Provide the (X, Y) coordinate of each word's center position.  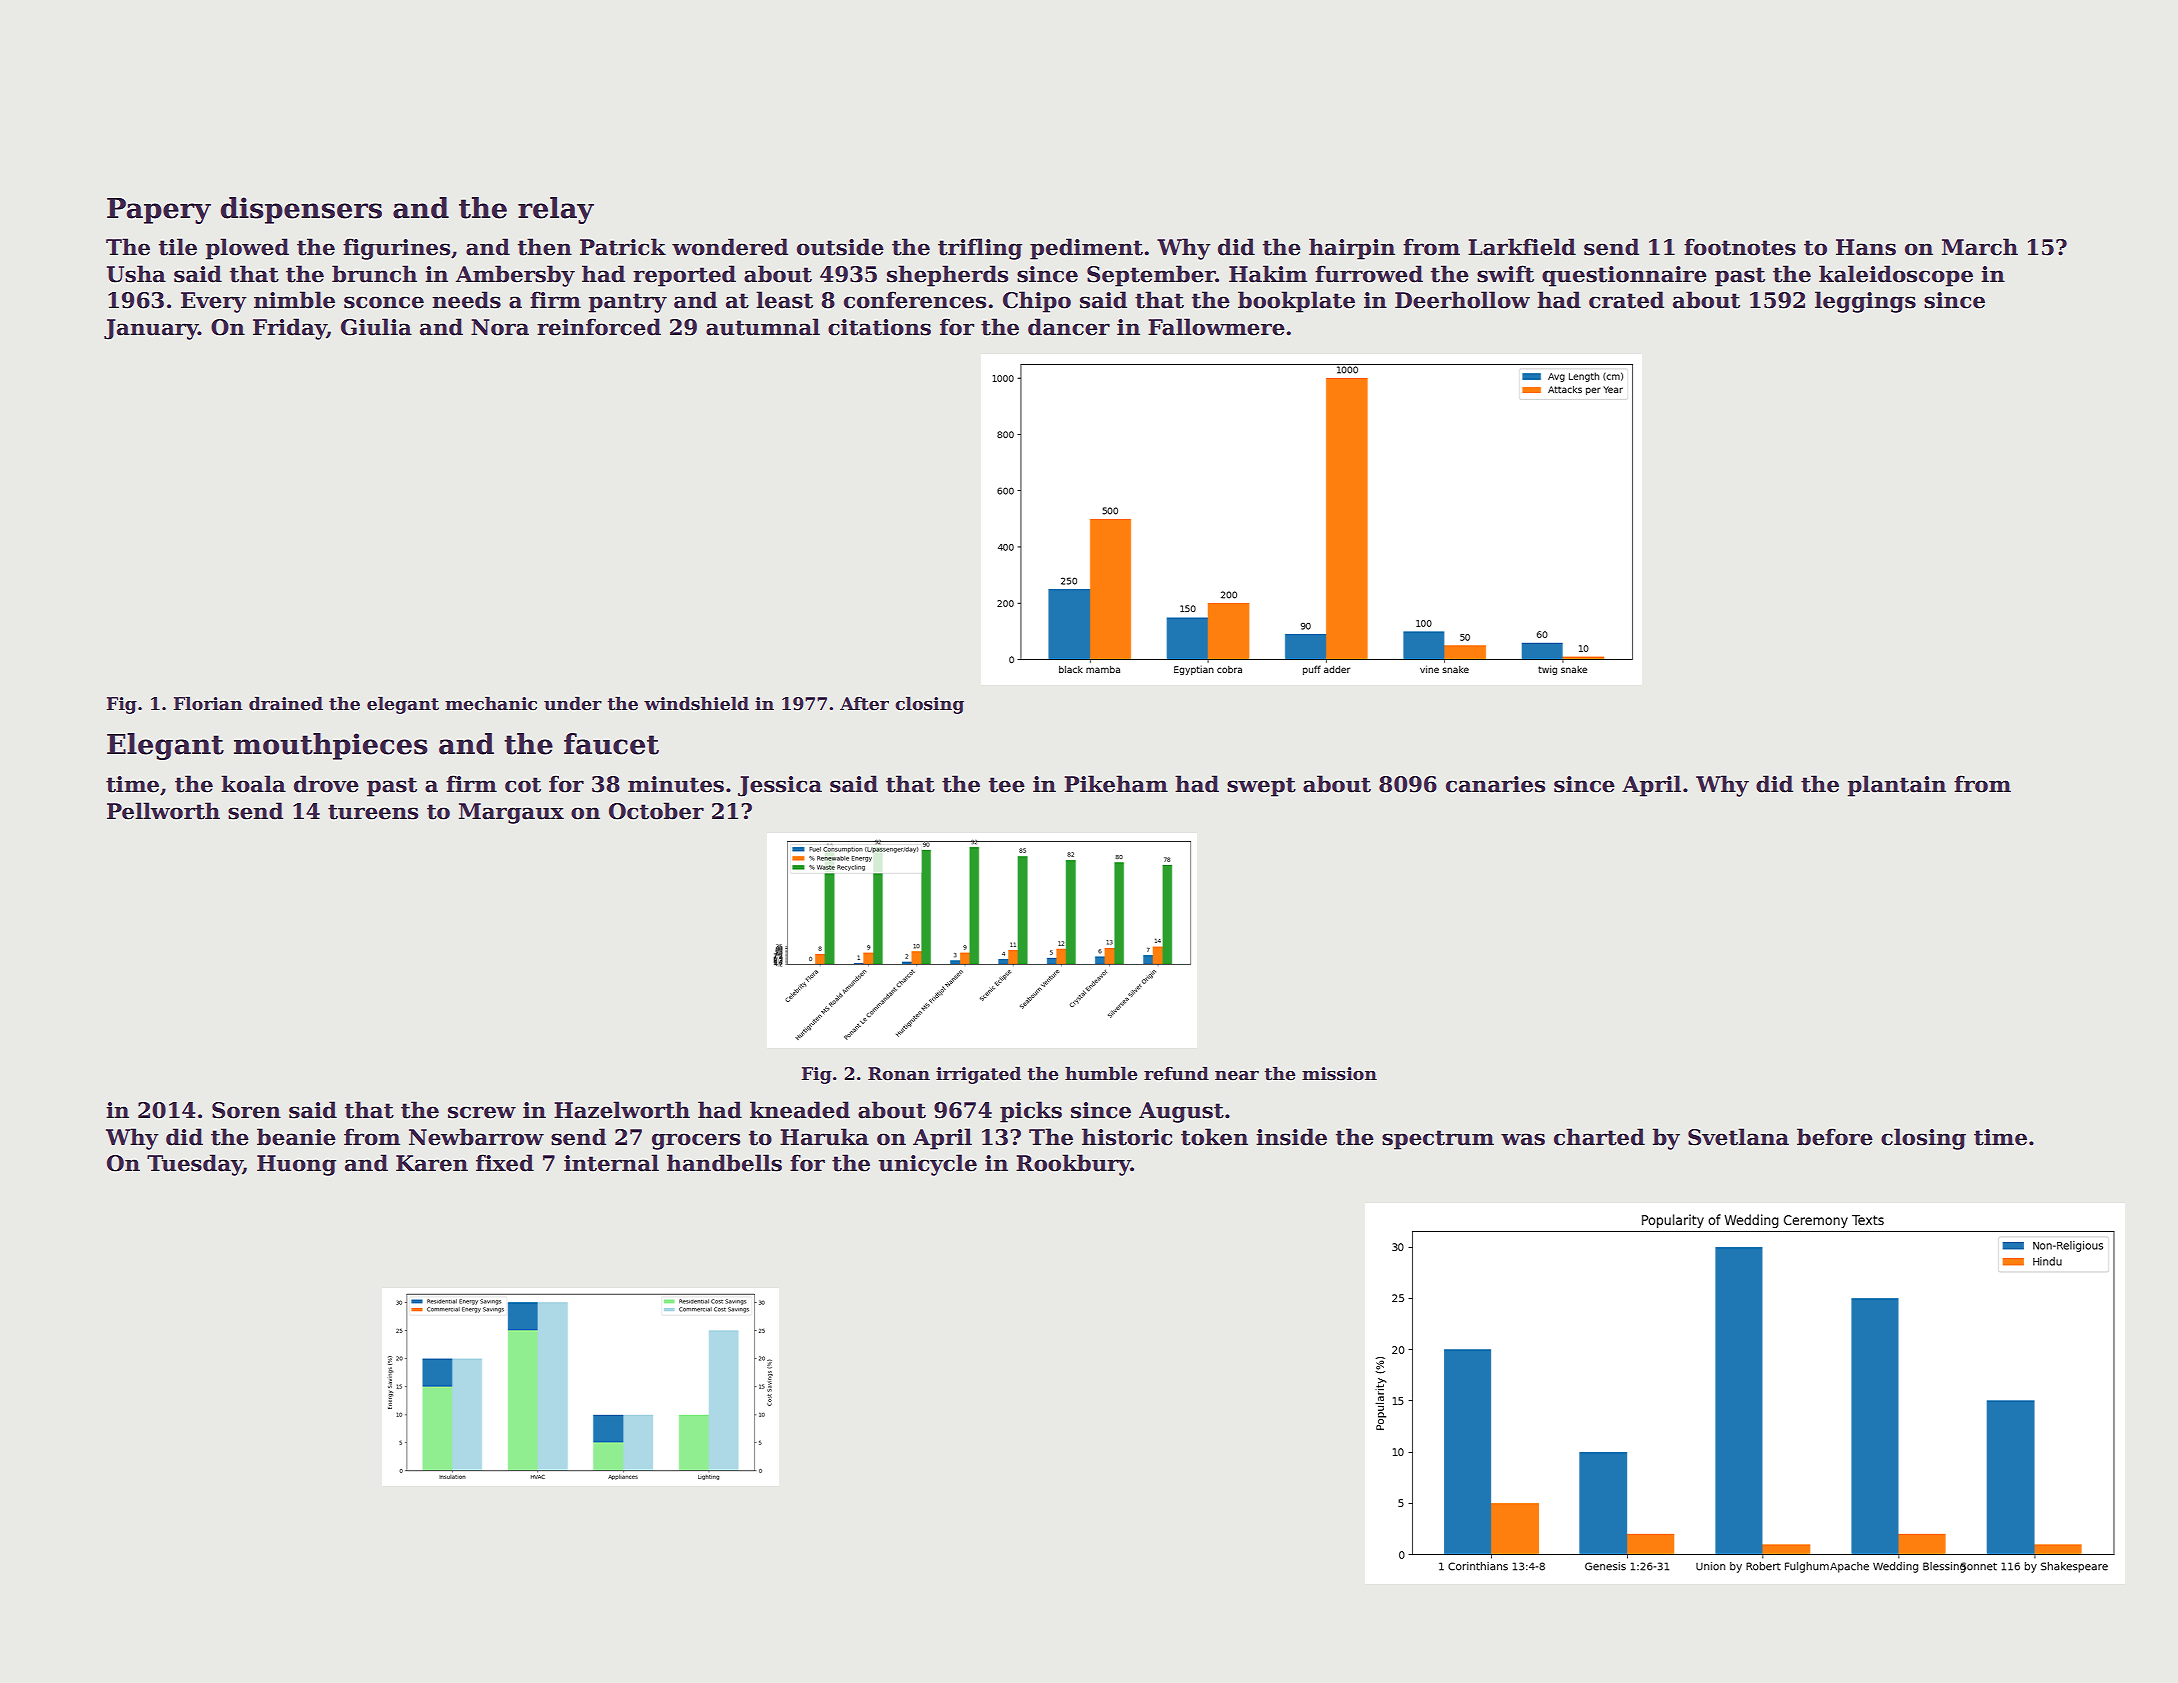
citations (879, 327)
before (1835, 1137)
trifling (980, 249)
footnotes (1740, 247)
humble (1101, 1073)
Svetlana (1738, 1137)
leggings (1865, 302)
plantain (1897, 786)
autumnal (763, 327)
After (864, 704)
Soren (246, 1110)
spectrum (1438, 1140)
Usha (136, 274)
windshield (696, 703)
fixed (505, 1163)
